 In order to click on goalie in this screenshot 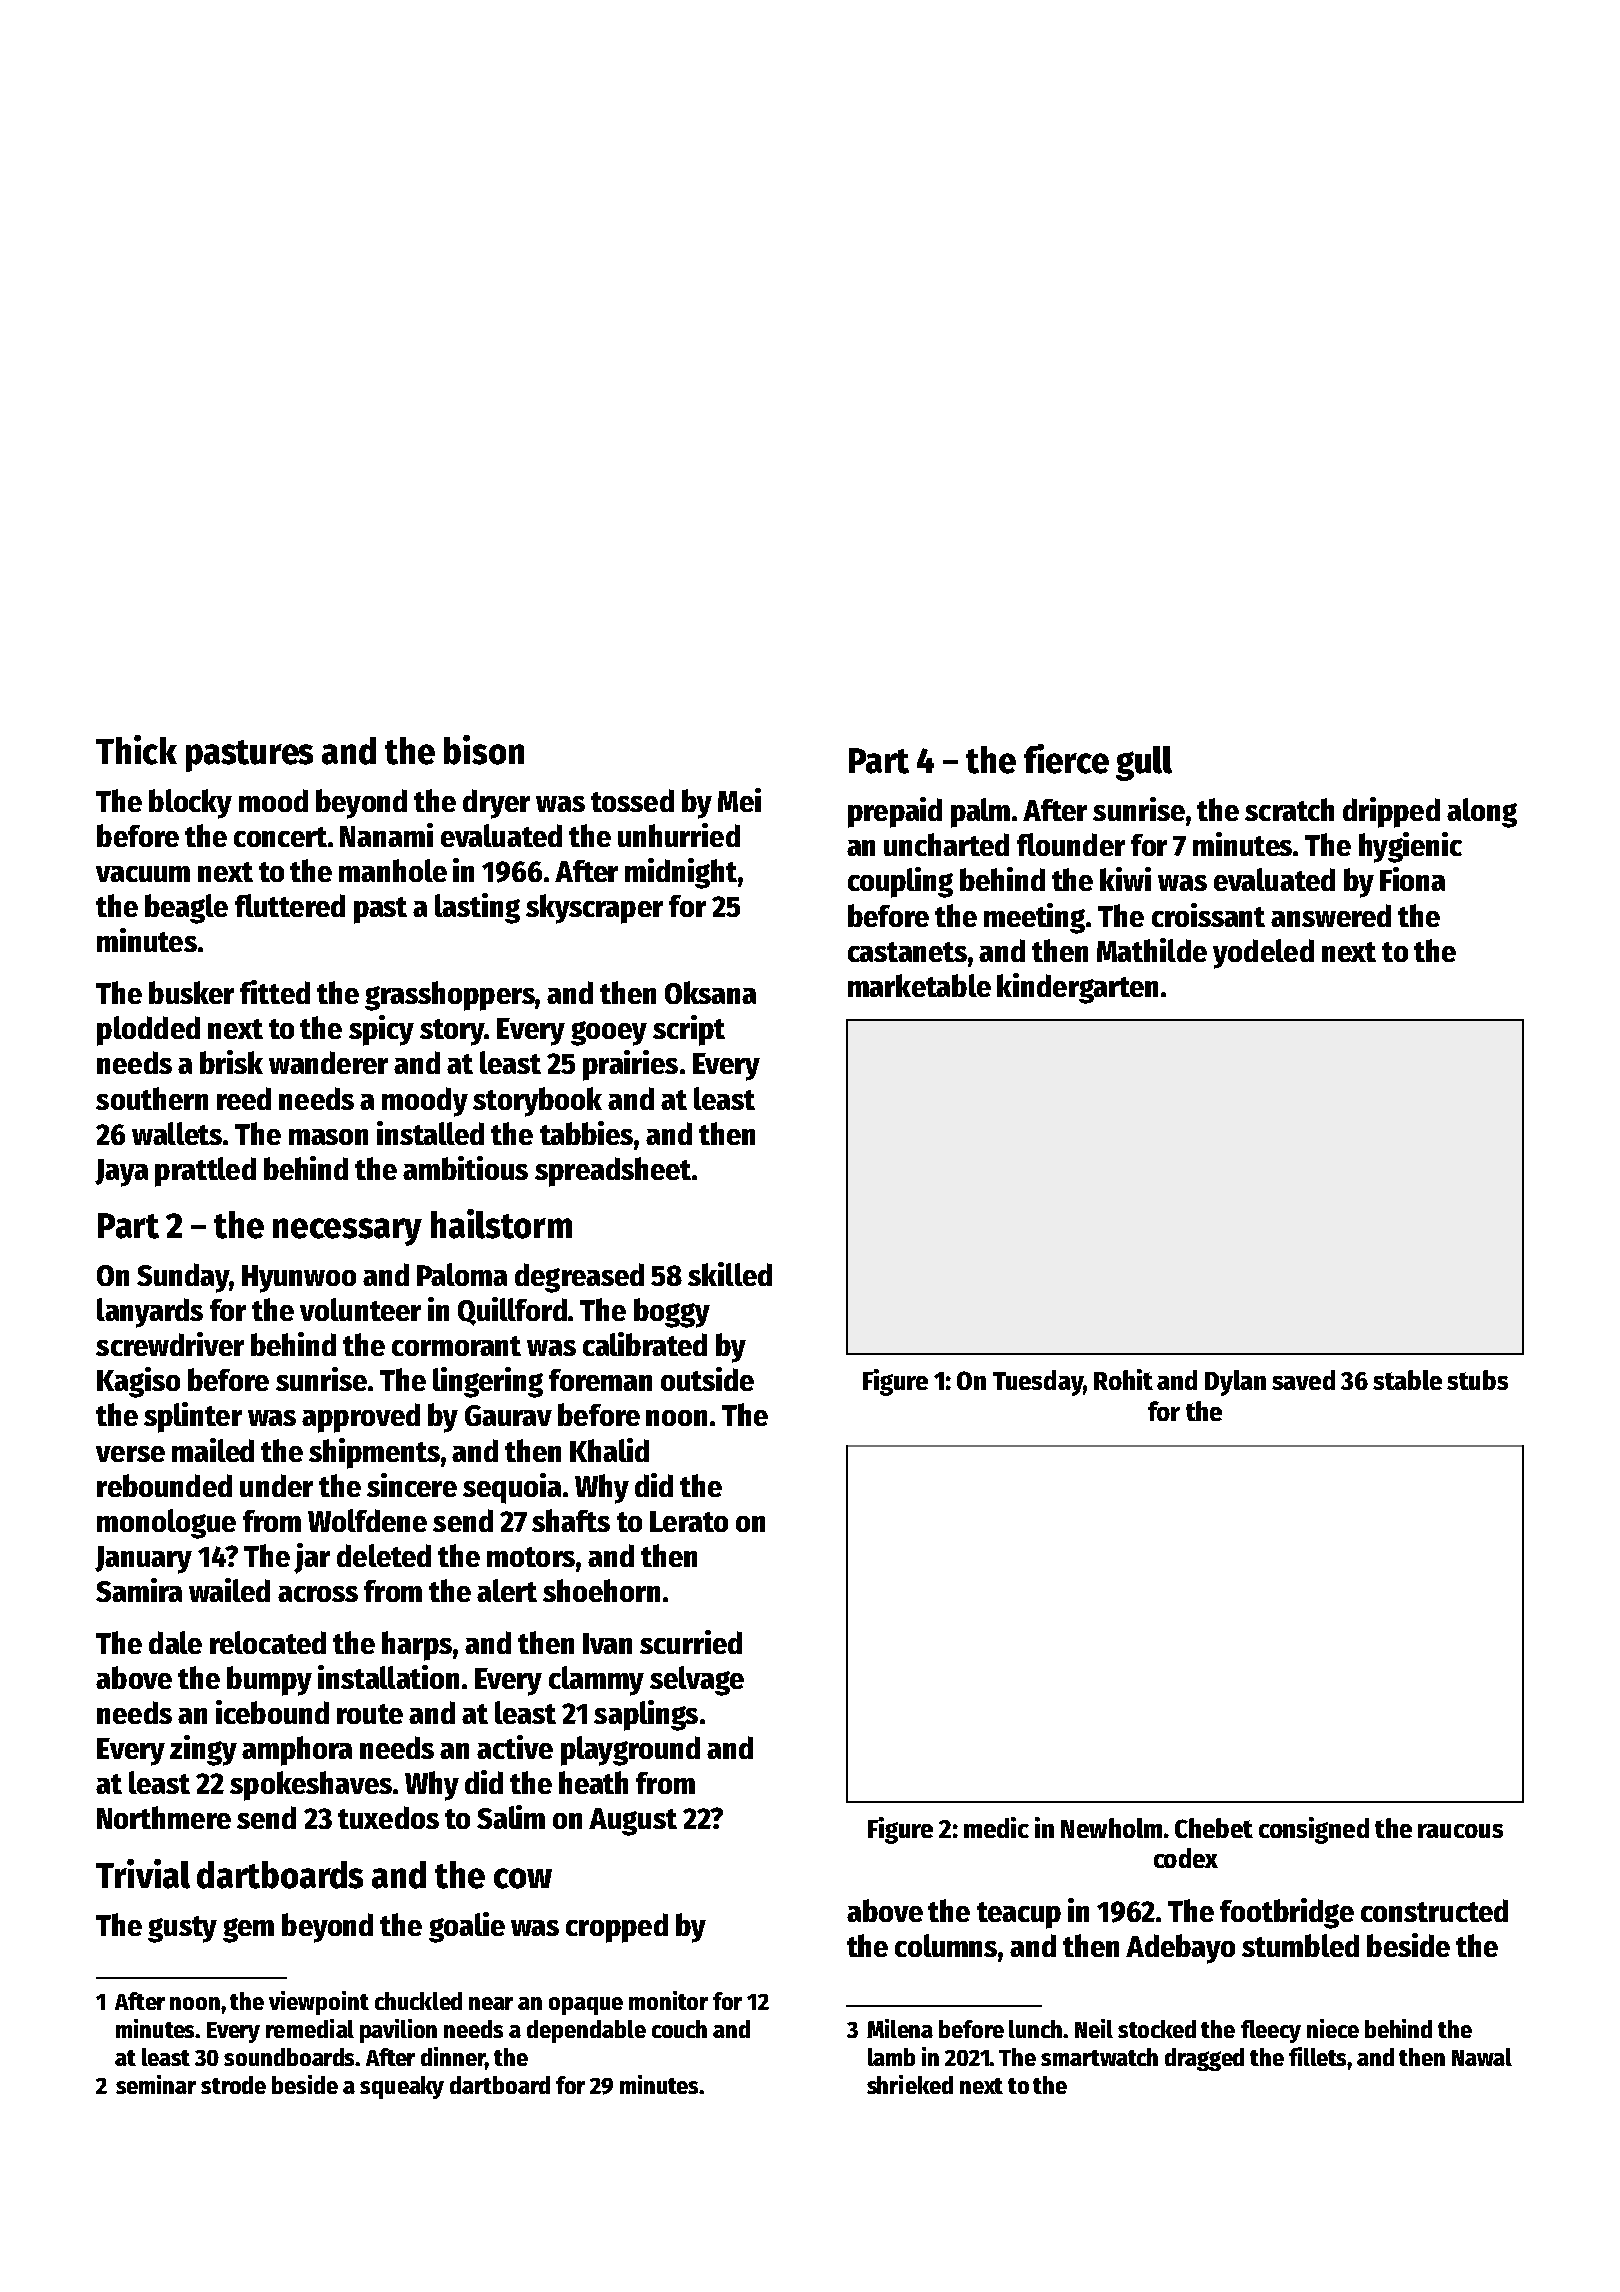, I will do `click(467, 1927)`.
